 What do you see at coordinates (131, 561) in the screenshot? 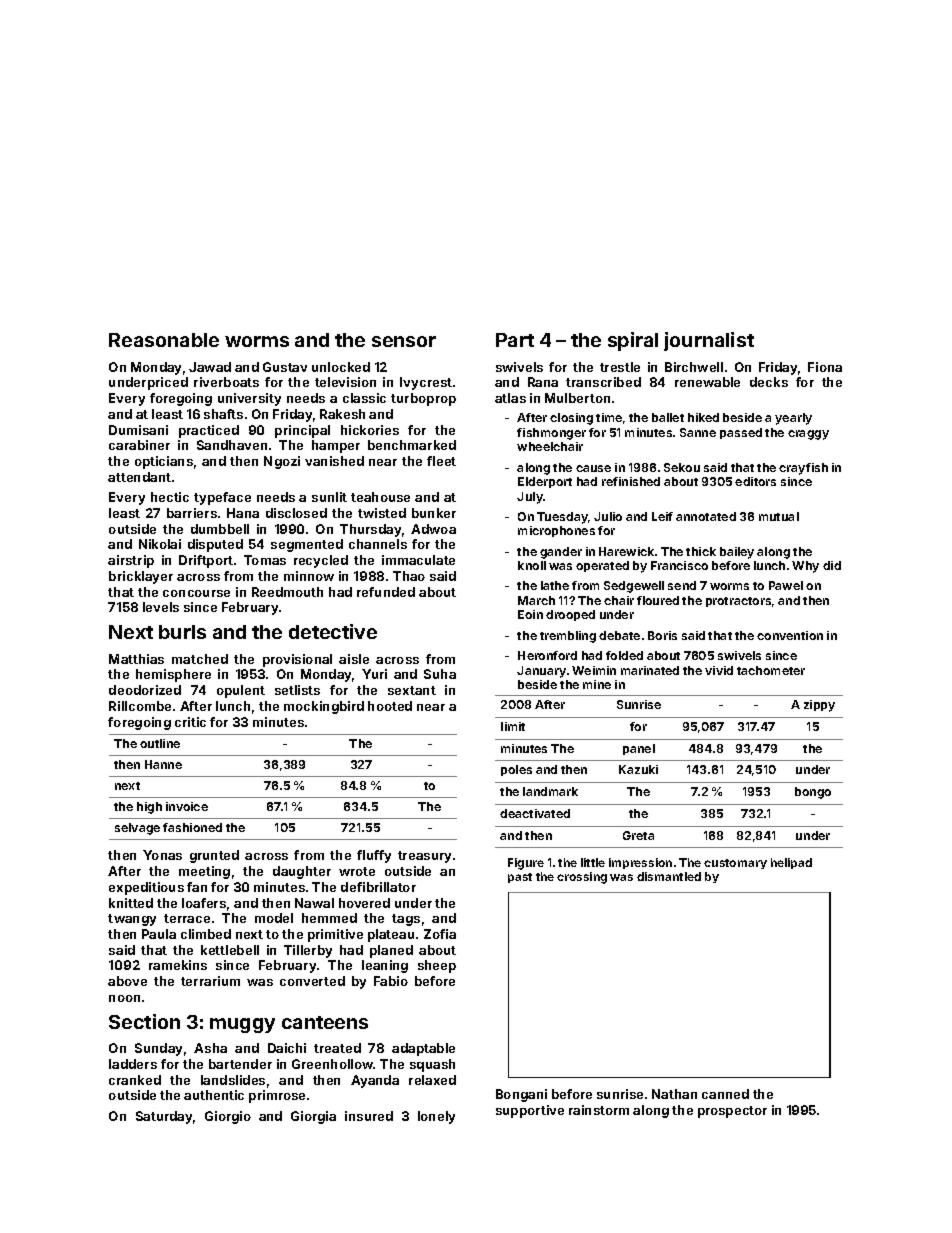
I see `airstrip` at bounding box center [131, 561].
